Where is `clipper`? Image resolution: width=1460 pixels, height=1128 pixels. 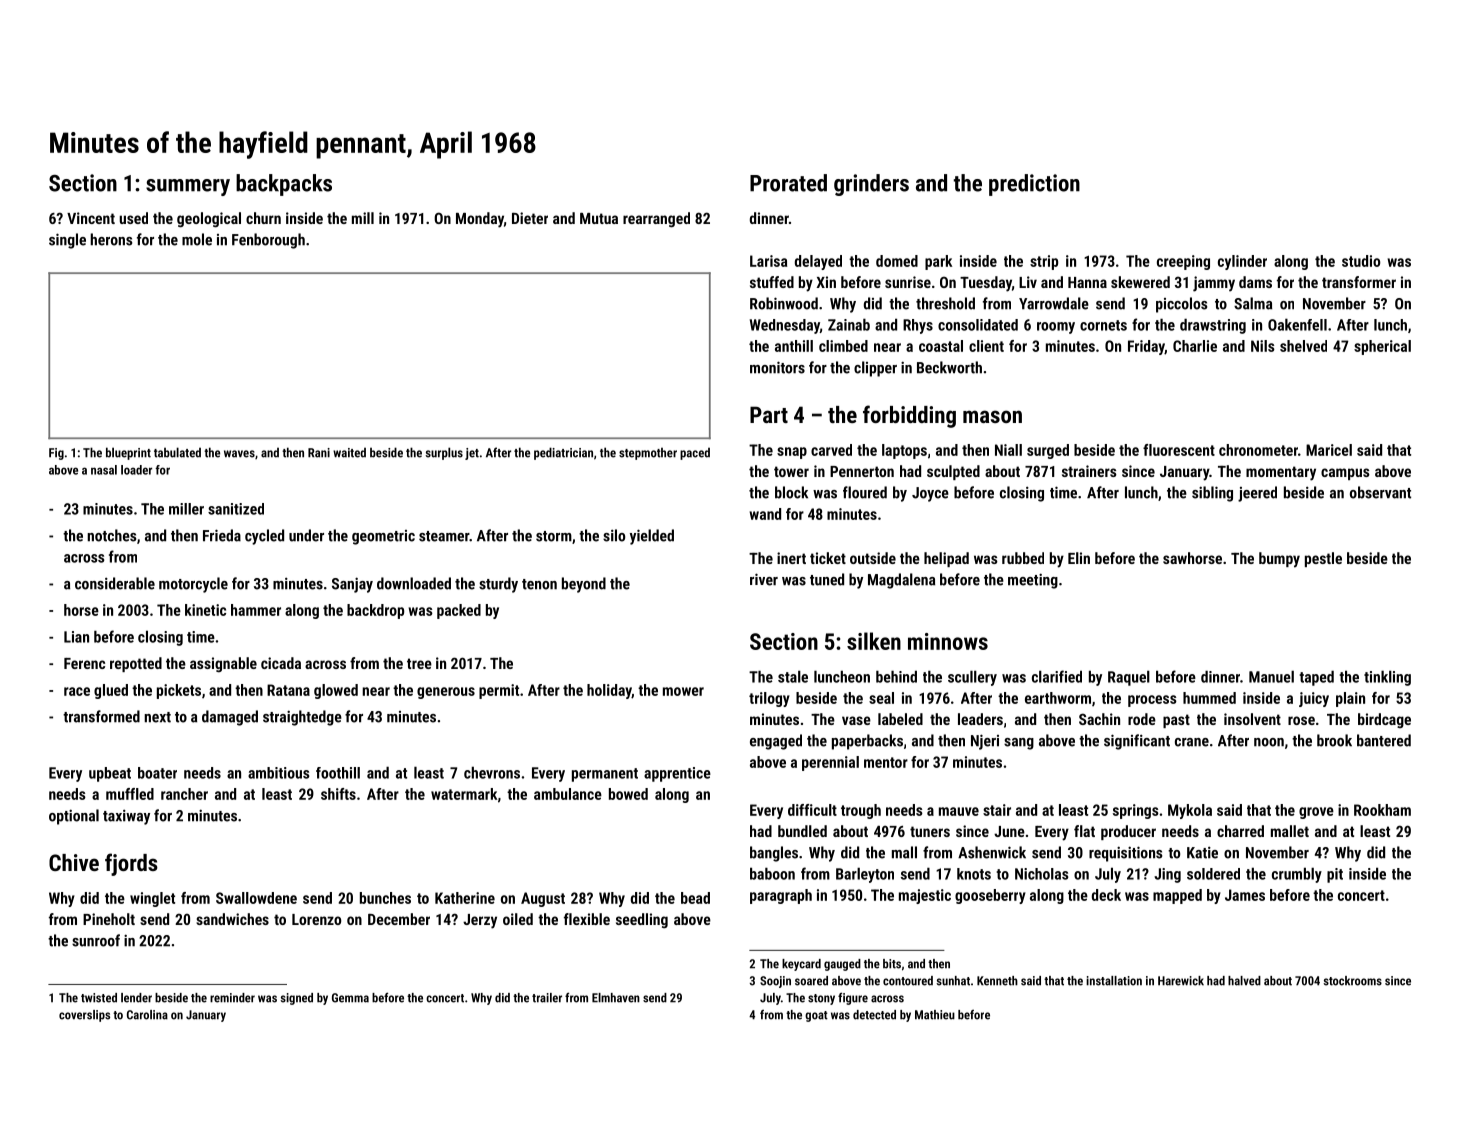 clipper is located at coordinates (875, 369).
